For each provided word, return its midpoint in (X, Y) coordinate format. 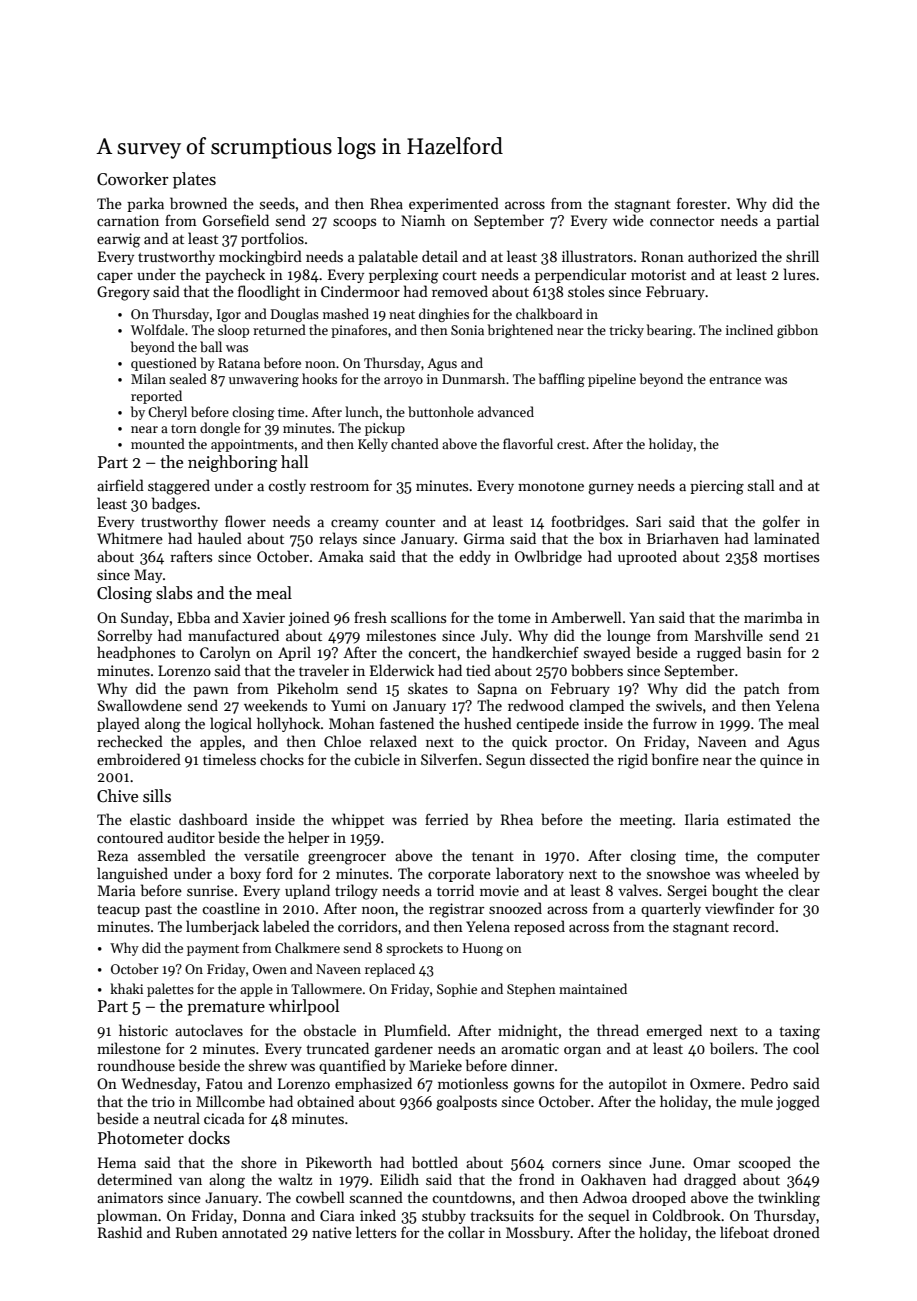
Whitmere (130, 538)
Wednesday (159, 1084)
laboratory (530, 874)
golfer (781, 523)
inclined (749, 329)
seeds (277, 203)
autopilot (638, 1084)
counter (410, 522)
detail (440, 256)
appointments (252, 445)
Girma (484, 538)
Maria (117, 890)
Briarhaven (683, 538)
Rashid (120, 1232)
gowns (533, 1087)
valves (638, 890)
